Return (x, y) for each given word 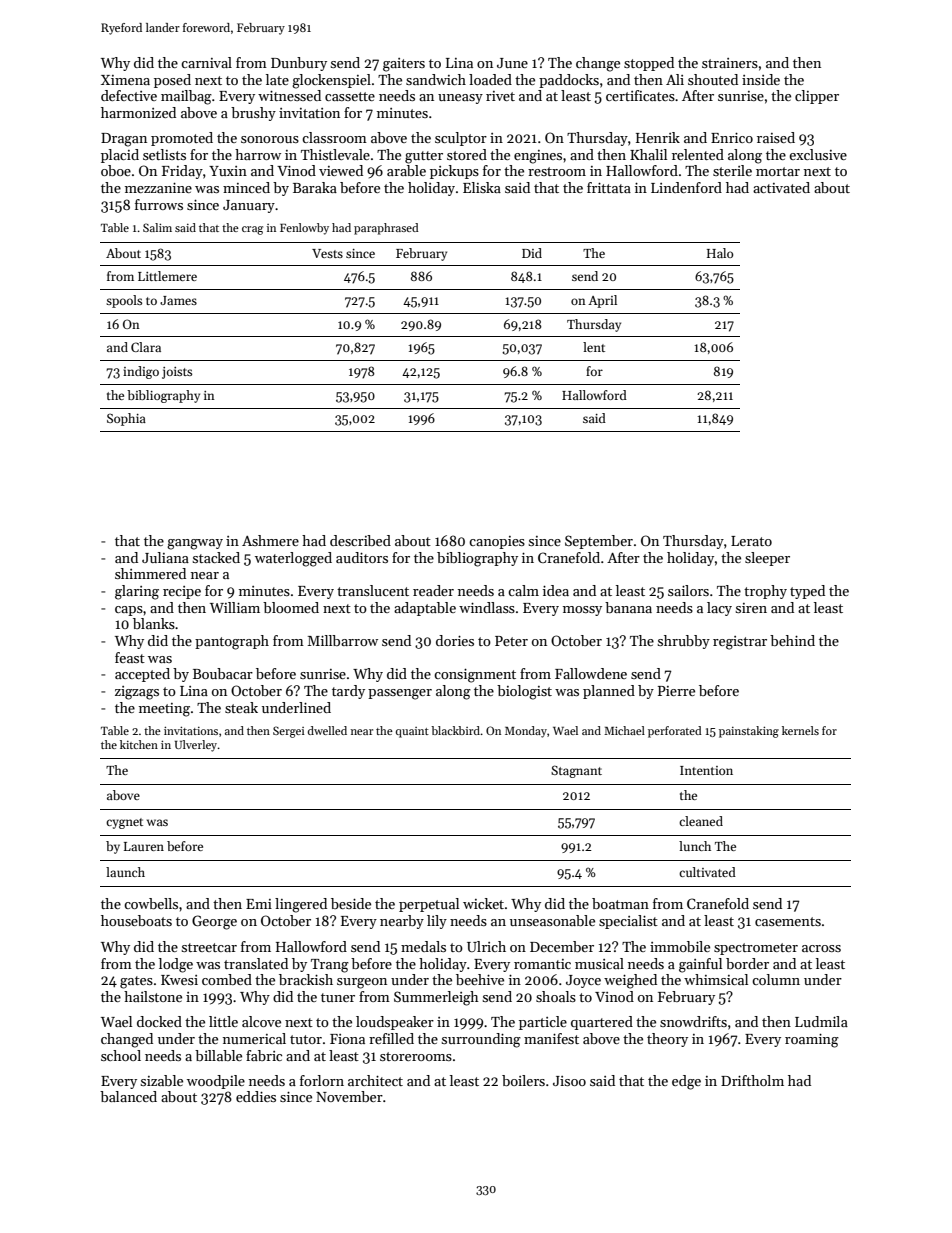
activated (781, 187)
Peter (511, 641)
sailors (688, 590)
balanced (128, 1096)
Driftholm (752, 1080)
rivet (500, 96)
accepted (142, 675)
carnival (206, 62)
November (349, 1096)
